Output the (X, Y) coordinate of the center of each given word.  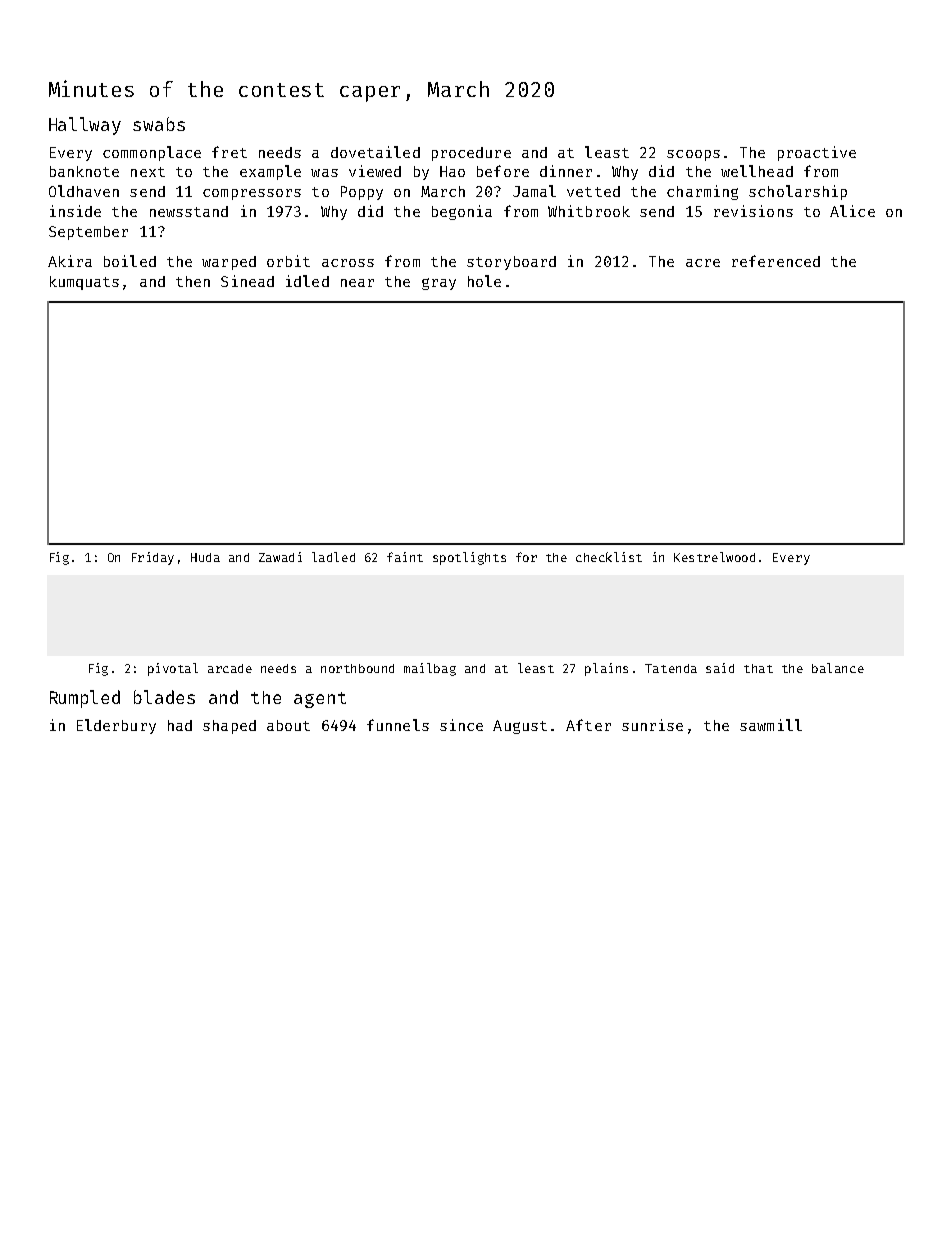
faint (405, 557)
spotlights (469, 558)
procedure (471, 154)
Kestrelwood (714, 557)
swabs (159, 124)
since (461, 725)
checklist (609, 557)
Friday (153, 558)
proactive (817, 153)
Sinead (247, 281)
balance (838, 668)
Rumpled (85, 699)
